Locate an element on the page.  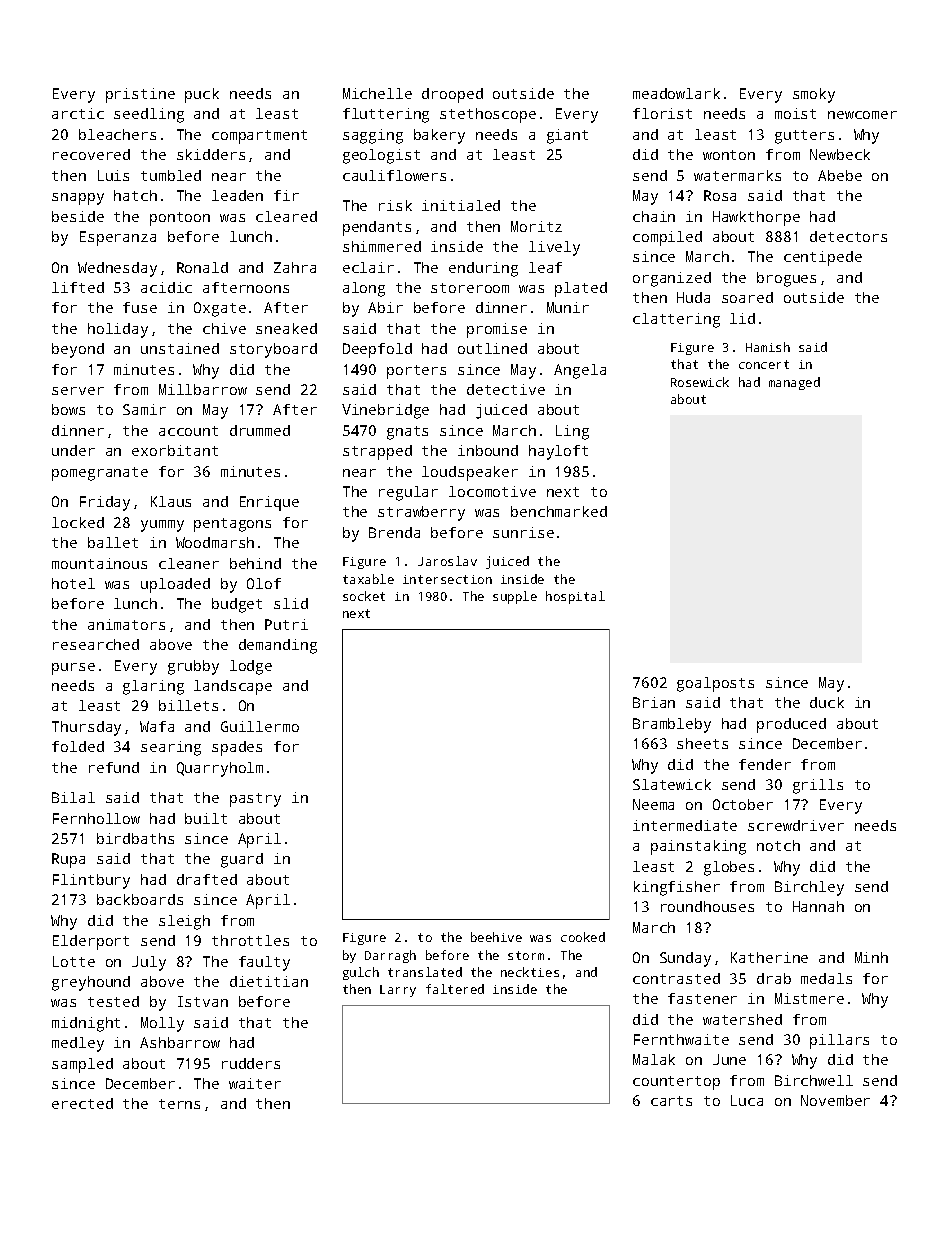
pentagons is located at coordinates (232, 525).
